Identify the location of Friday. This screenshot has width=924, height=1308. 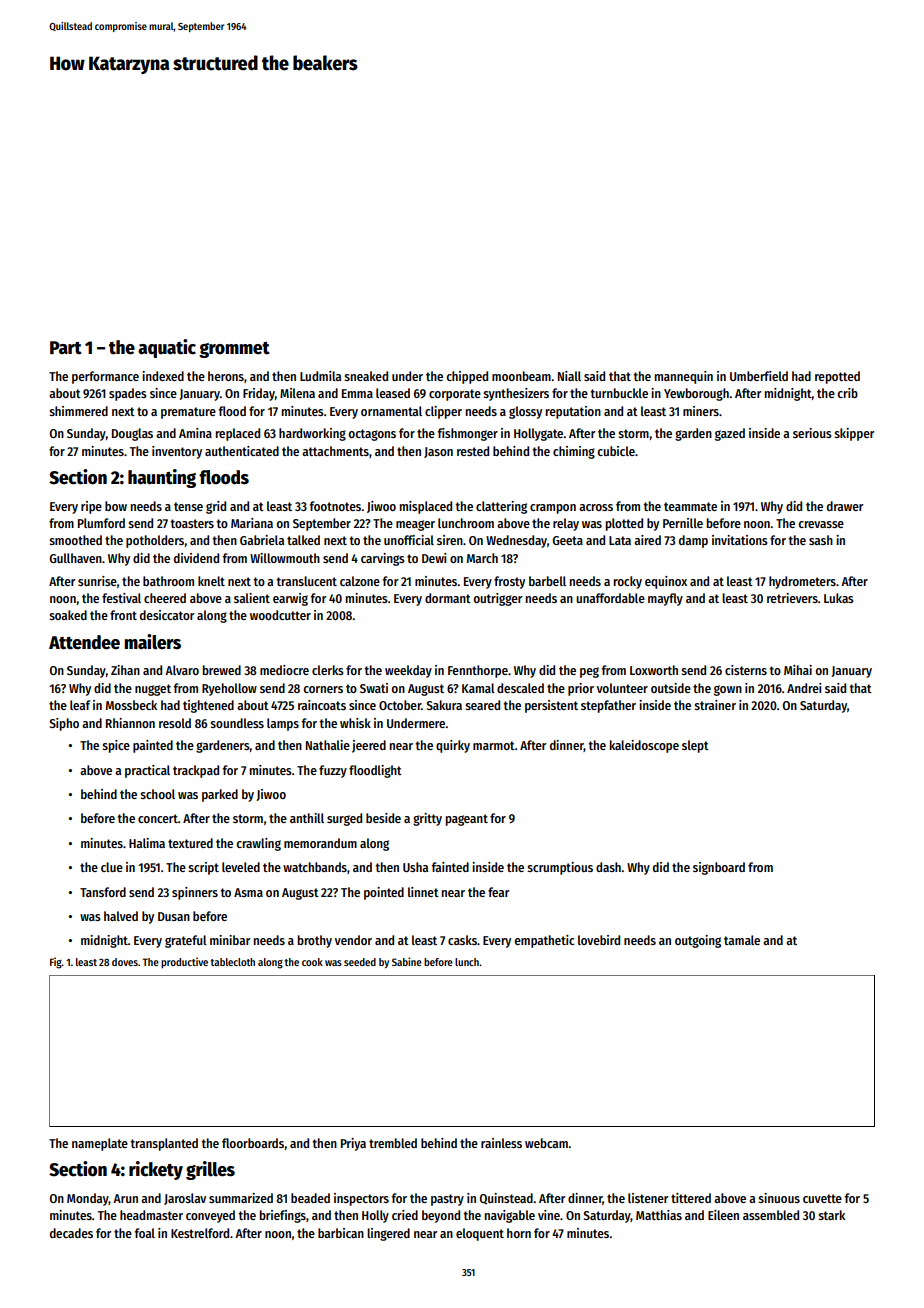
(259, 394).
